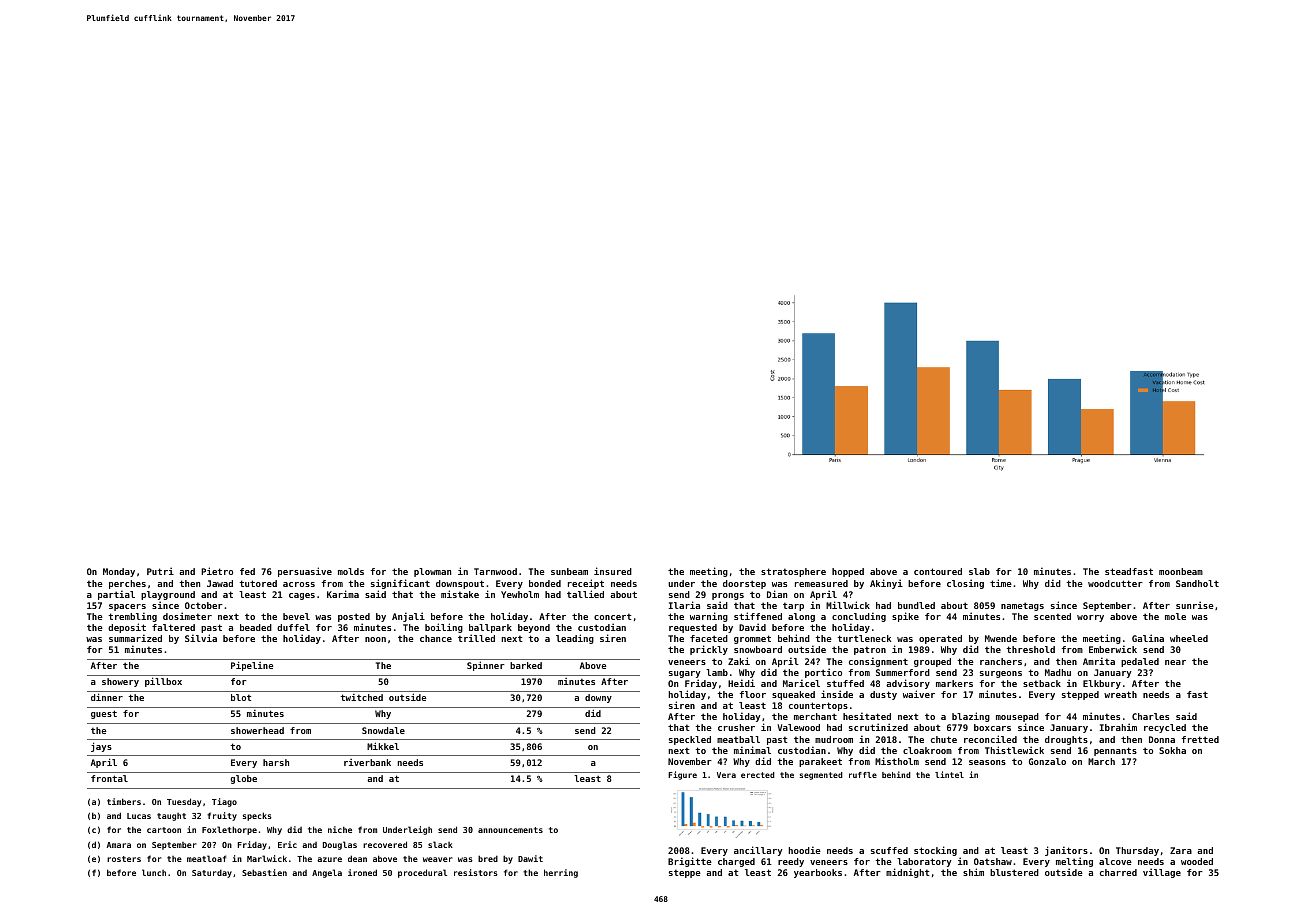  Describe the element at coordinates (495, 571) in the image. I see `Tarnwood` at that location.
